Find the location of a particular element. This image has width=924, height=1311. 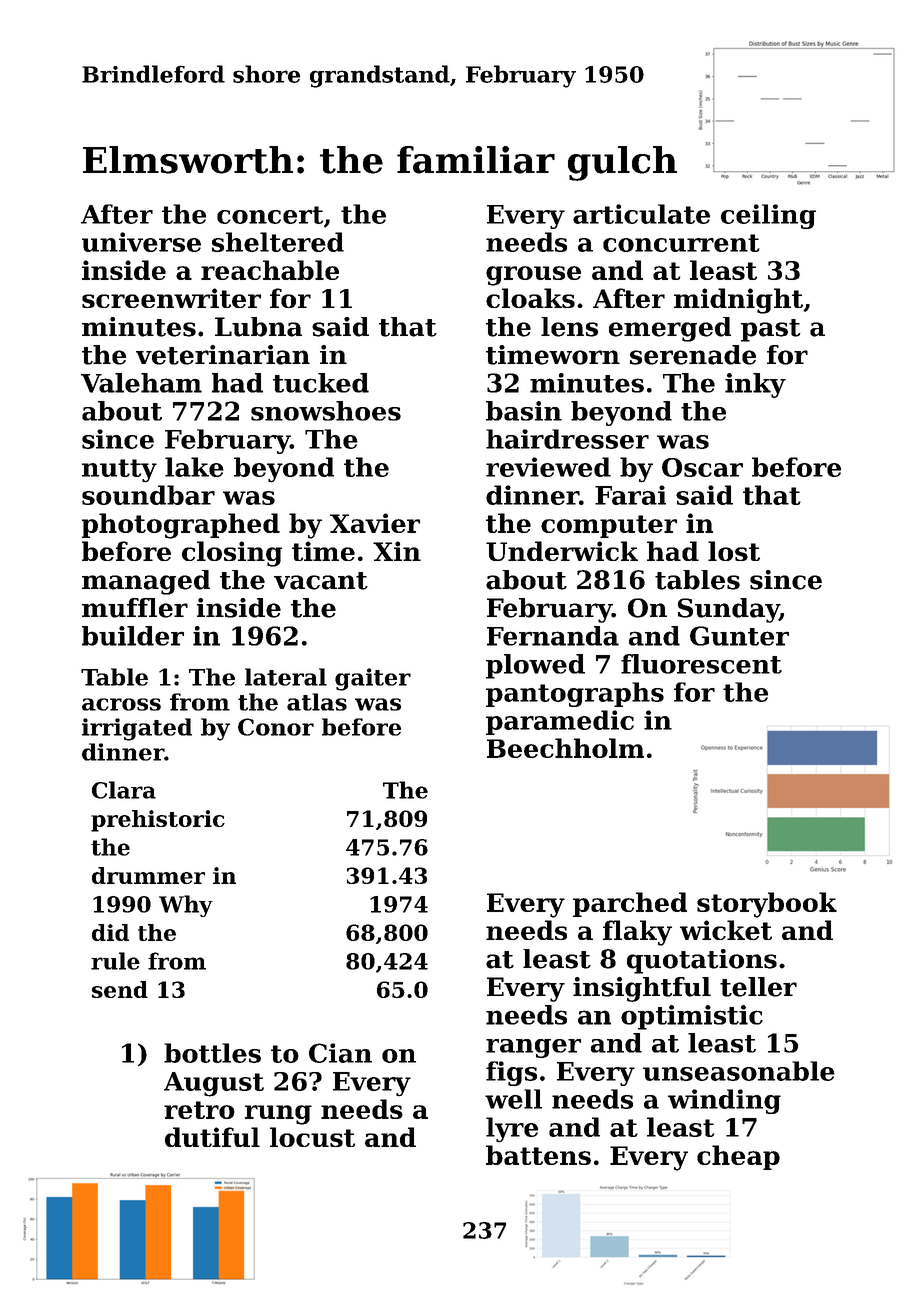

lake is located at coordinates (194, 467).
